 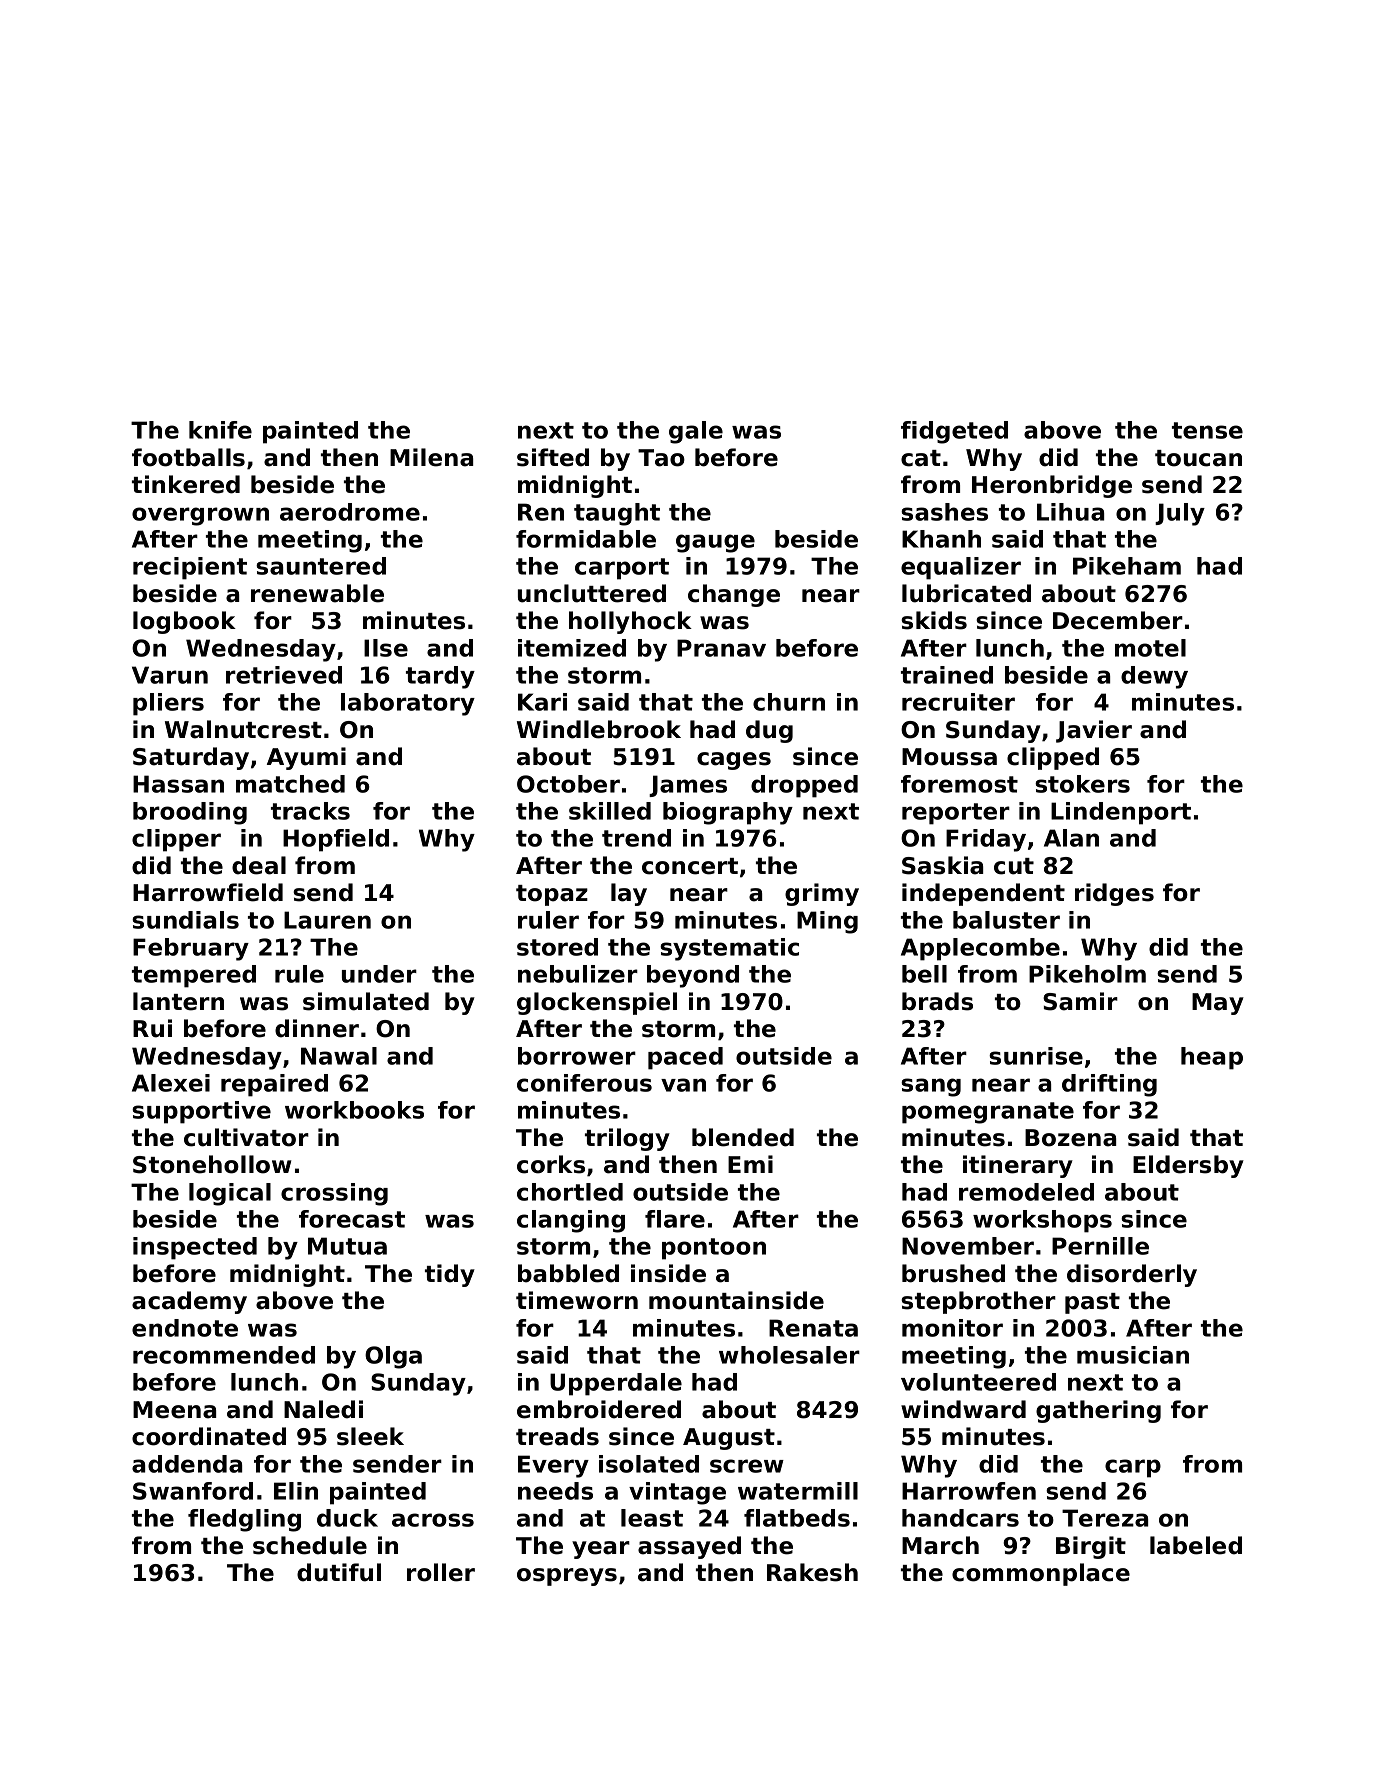 I want to click on December, so click(x=1118, y=620).
